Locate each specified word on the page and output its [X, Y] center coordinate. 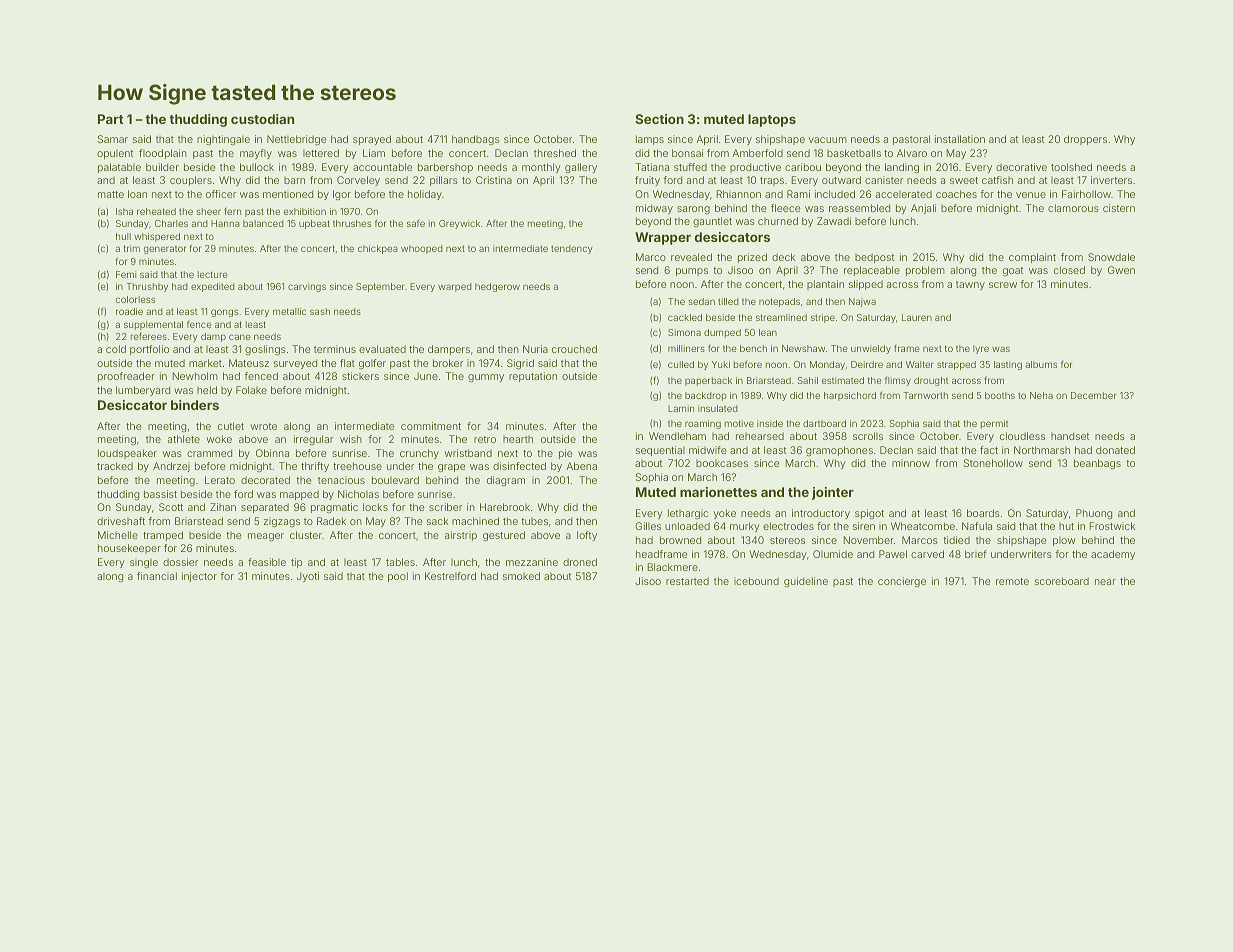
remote [1012, 581]
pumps [692, 272]
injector [199, 577]
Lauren [917, 317]
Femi [126, 274]
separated [265, 508]
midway [654, 209]
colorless [135, 299]
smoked [521, 576]
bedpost [874, 258]
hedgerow [497, 287]
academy [1113, 555]
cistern [1119, 208]
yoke [725, 514]
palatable [119, 168]
